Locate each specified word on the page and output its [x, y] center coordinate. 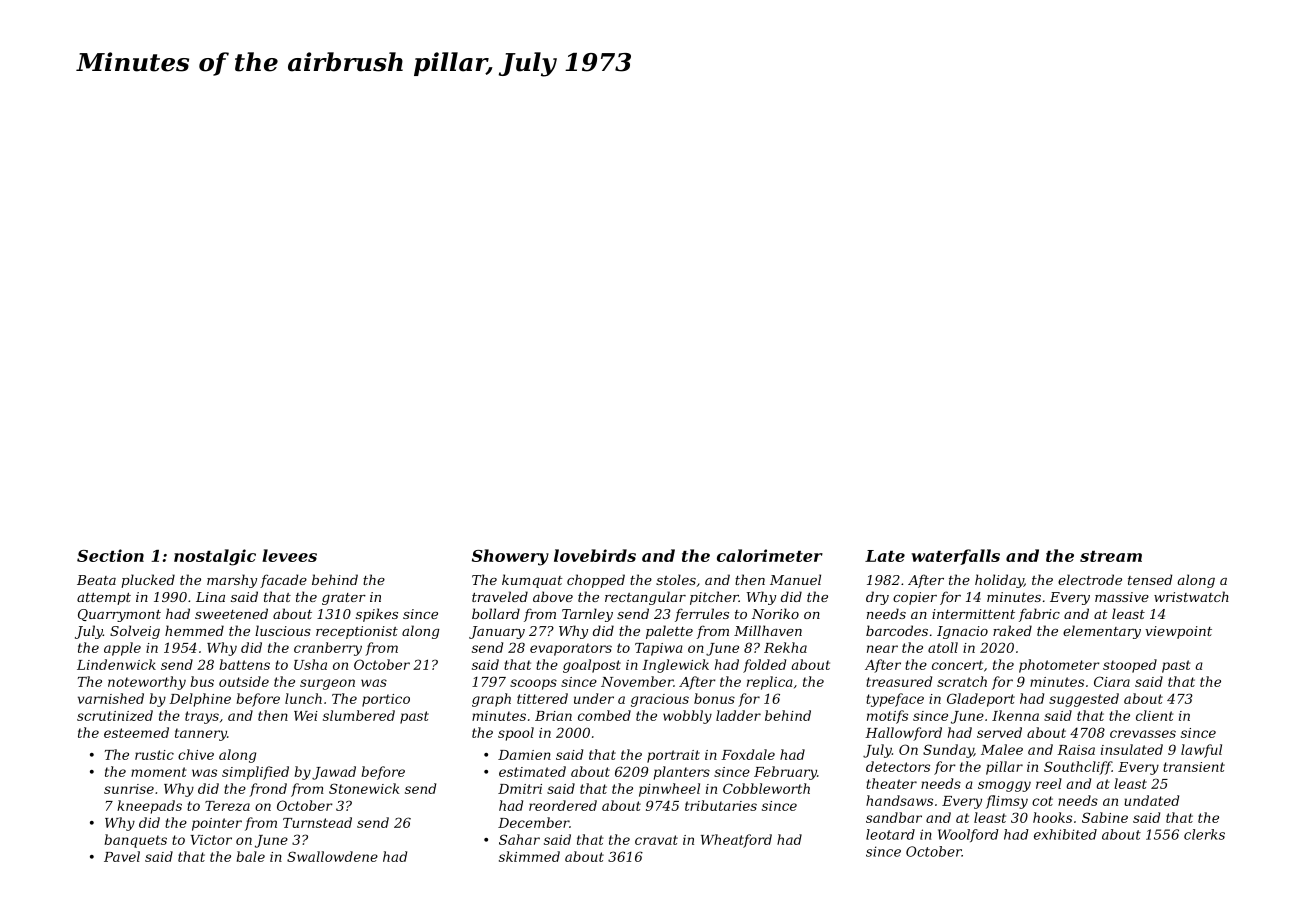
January [497, 632]
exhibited [1065, 834]
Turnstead [317, 822]
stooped [1130, 666]
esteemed [136, 732]
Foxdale [748, 754]
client [1155, 715]
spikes [377, 615]
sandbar [894, 817]
